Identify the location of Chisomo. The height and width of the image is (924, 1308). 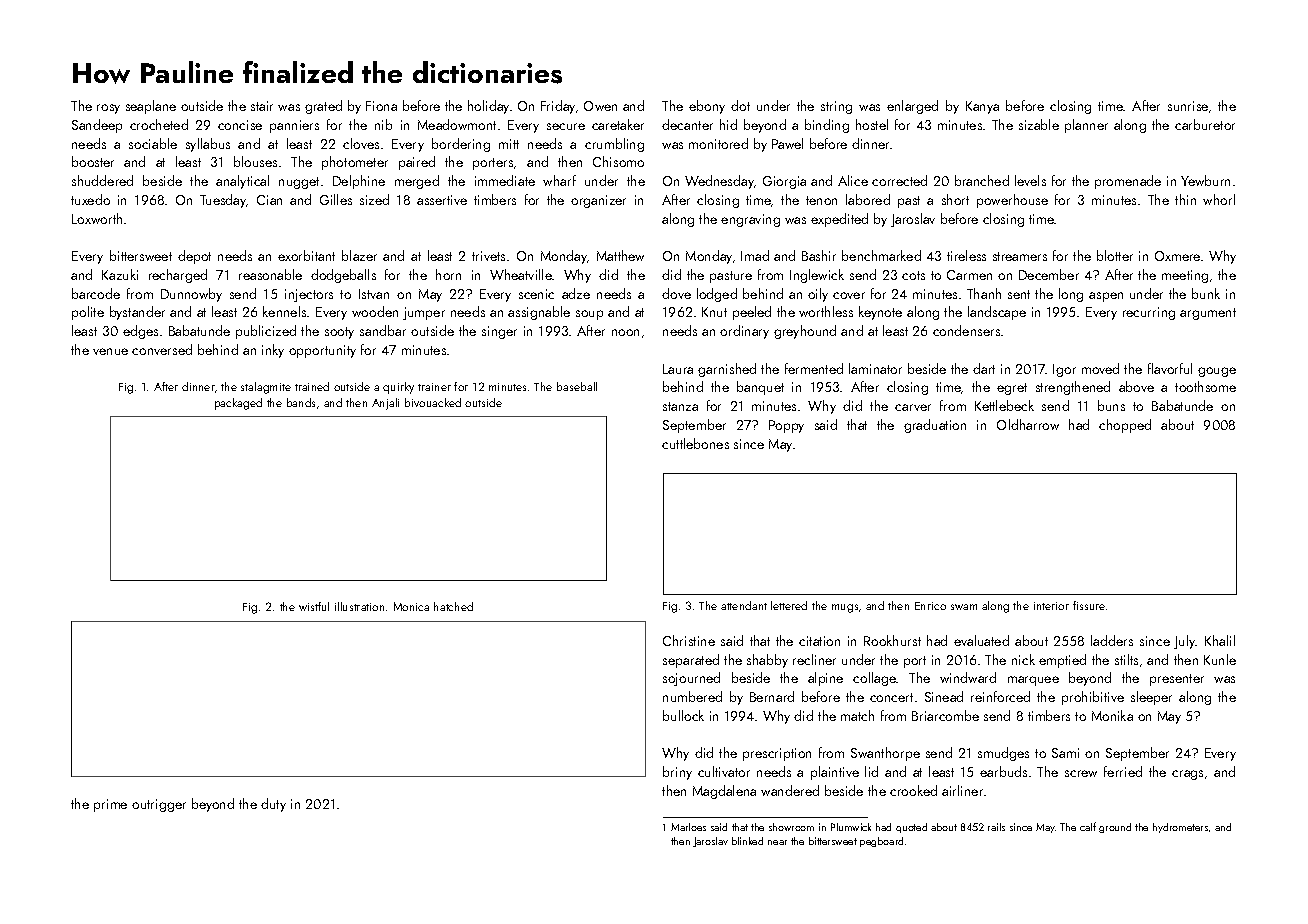
(618, 161).
